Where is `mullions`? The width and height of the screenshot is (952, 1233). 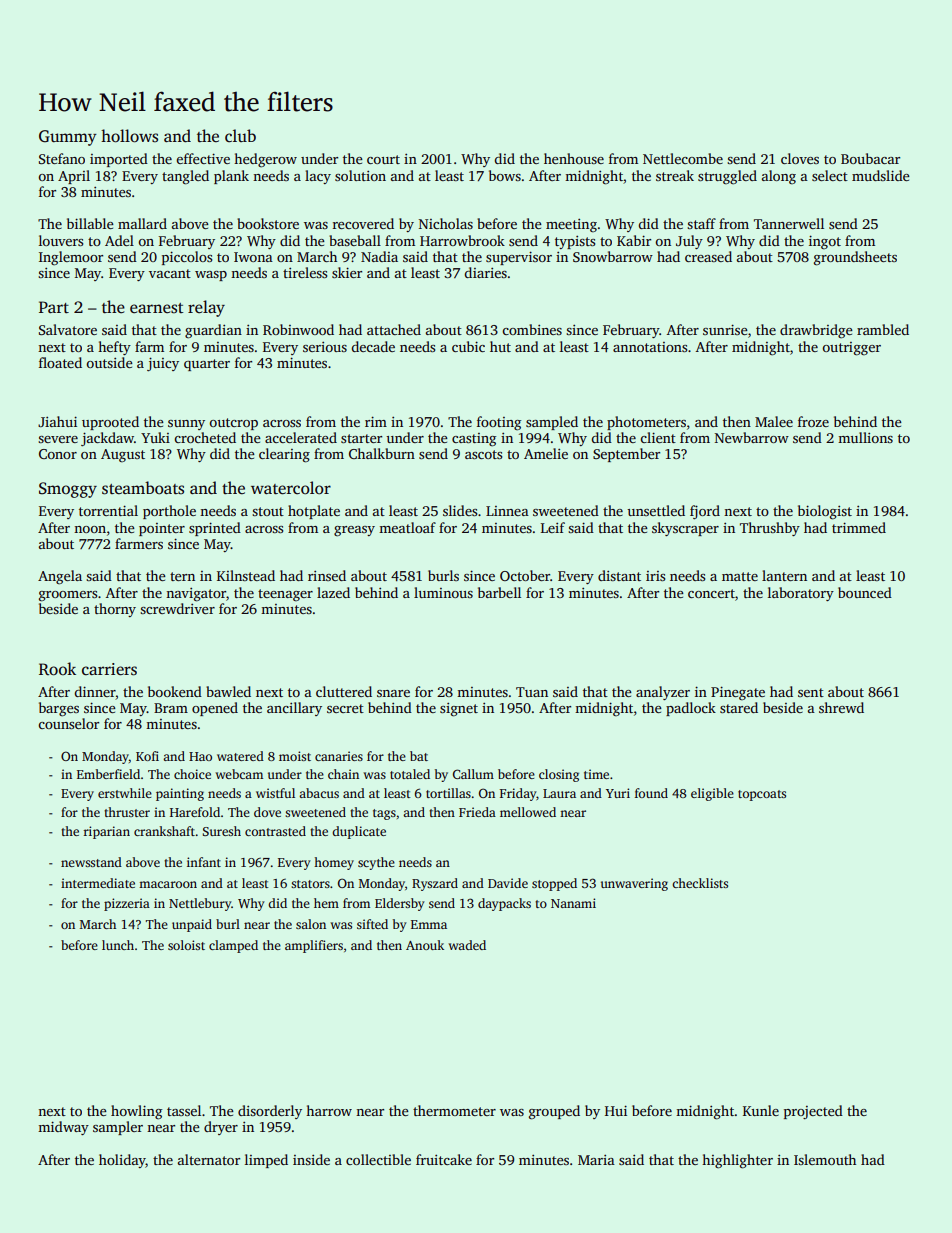 mullions is located at coordinates (865, 437).
